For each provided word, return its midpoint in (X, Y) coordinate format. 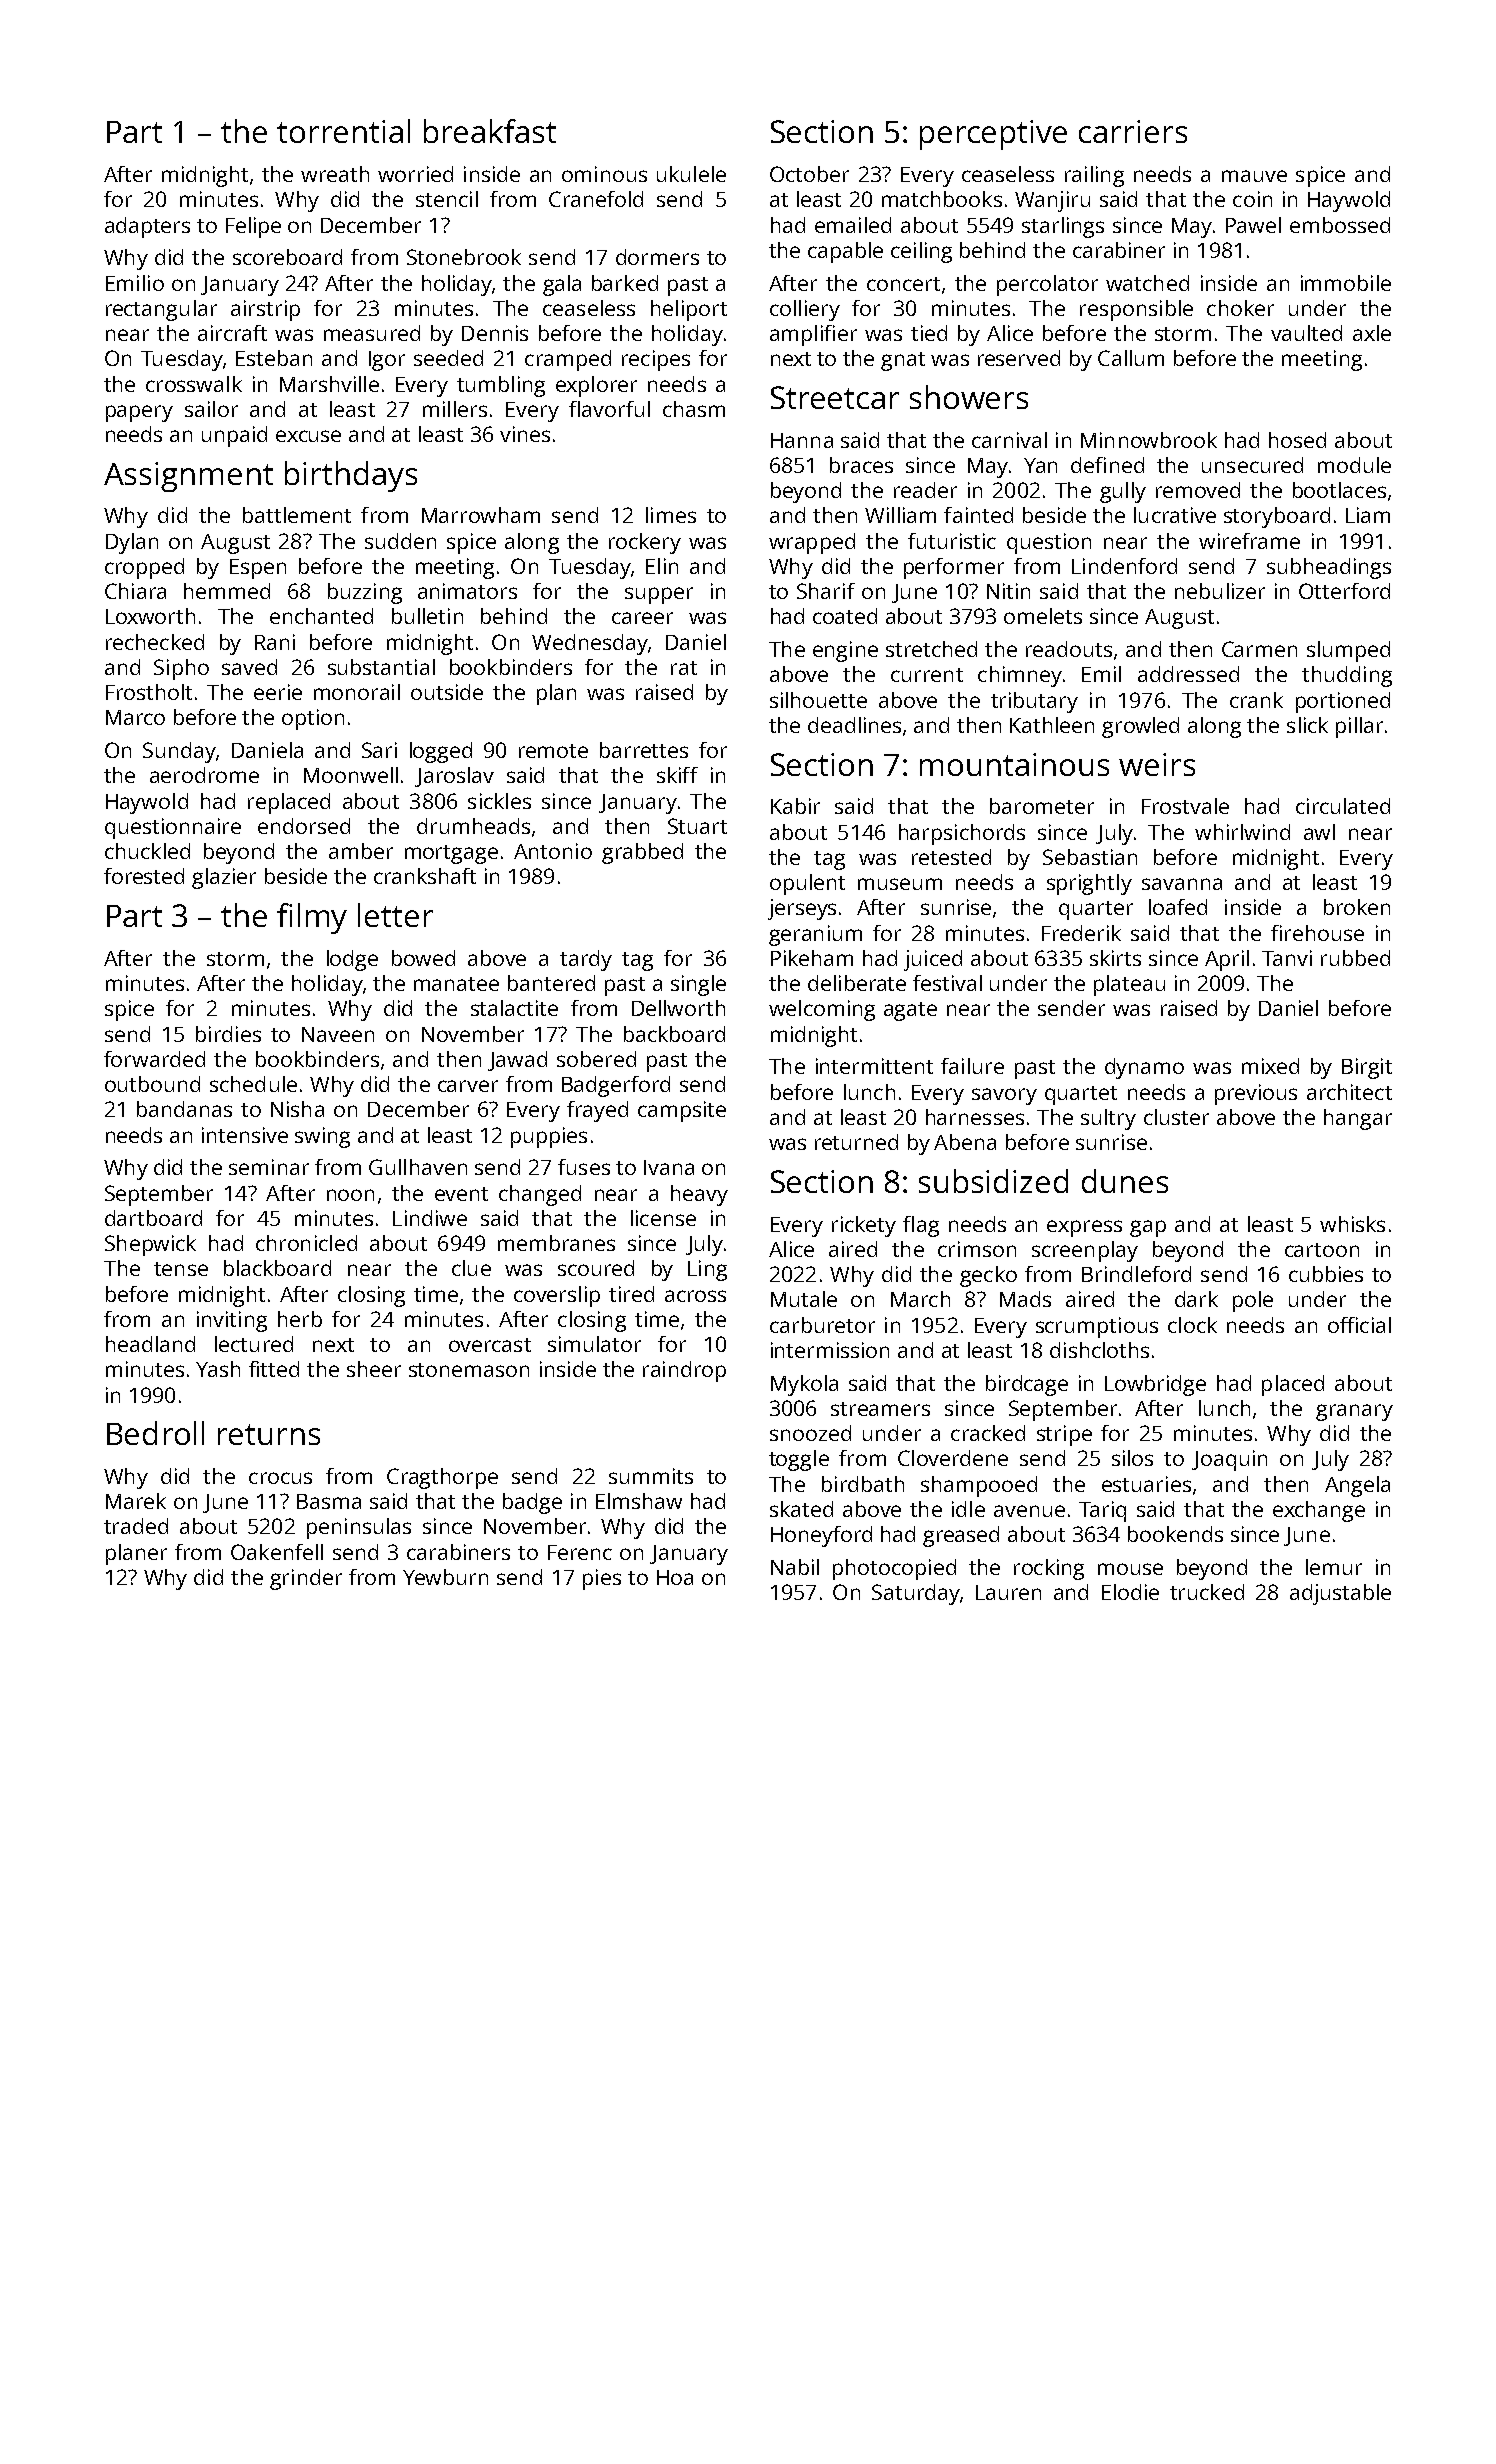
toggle (799, 1460)
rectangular (161, 310)
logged (441, 752)
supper (659, 595)
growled (1140, 727)
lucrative (1175, 515)
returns (269, 1434)
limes (671, 515)
